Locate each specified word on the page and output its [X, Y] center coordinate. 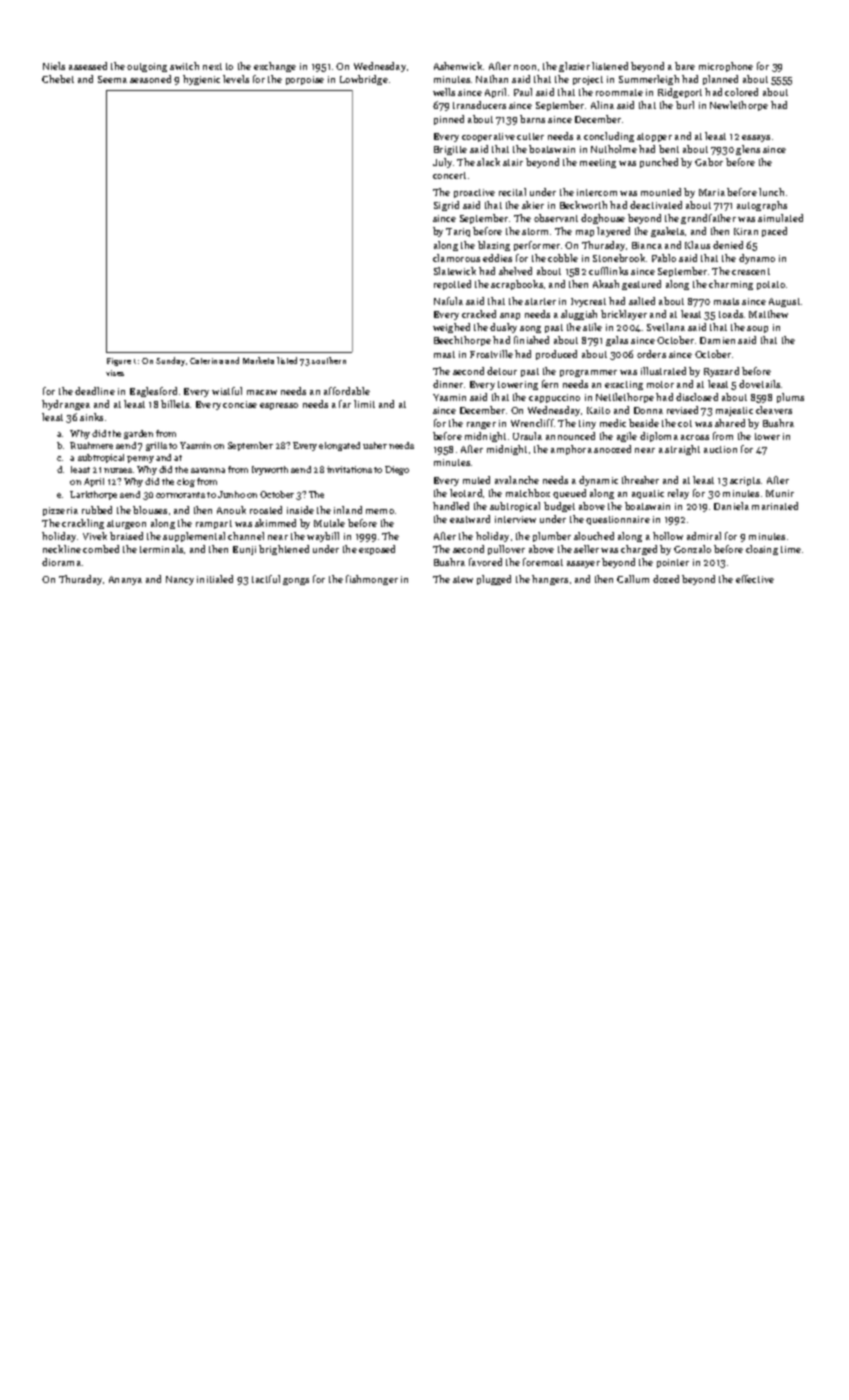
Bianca [647, 245]
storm [535, 231]
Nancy [180, 580]
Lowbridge [364, 80]
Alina [602, 105]
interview [515, 519]
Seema [112, 79]
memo [380, 511]
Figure [119, 362]
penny [140, 459]
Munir [780, 493]
